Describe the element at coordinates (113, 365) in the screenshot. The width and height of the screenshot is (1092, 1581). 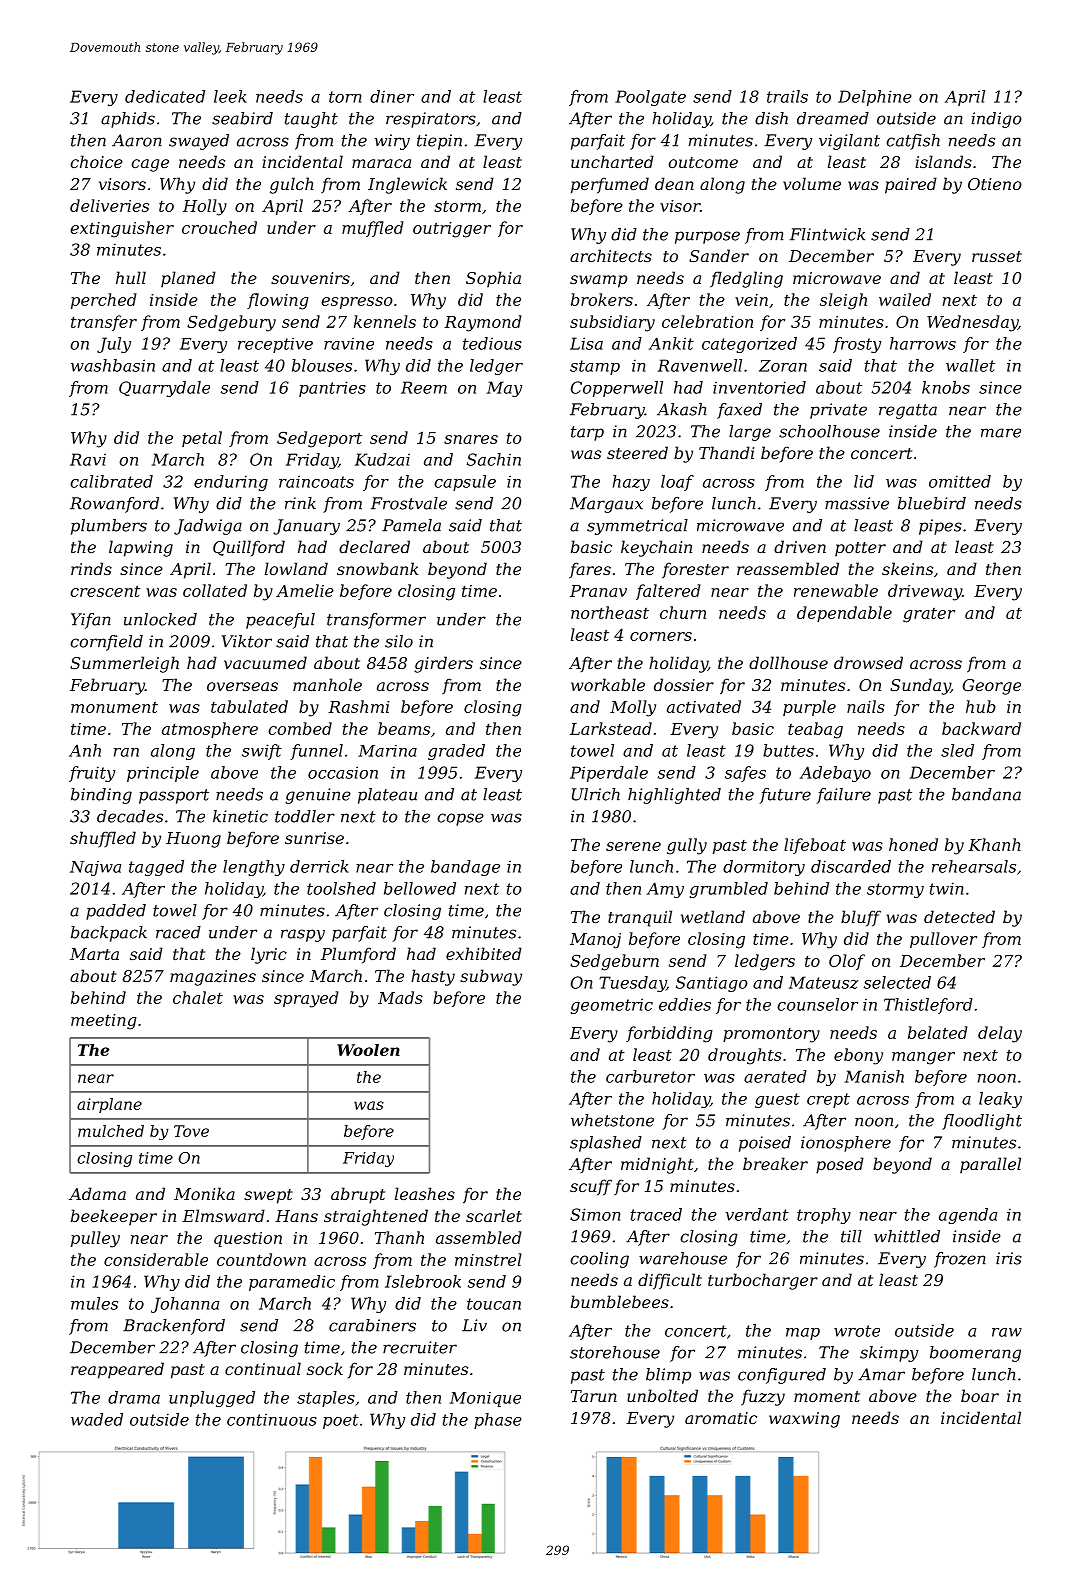
I see `washbasin` at that location.
